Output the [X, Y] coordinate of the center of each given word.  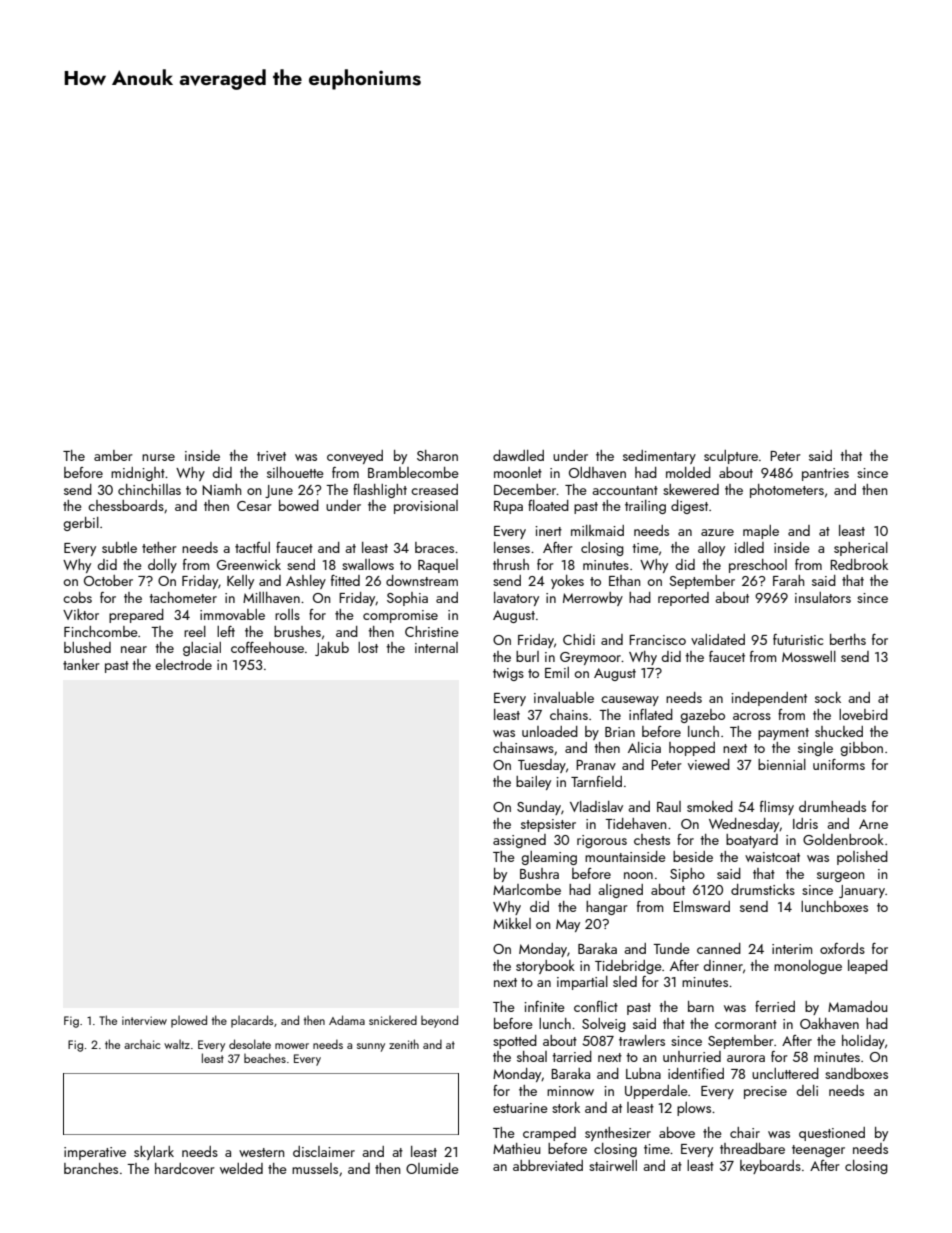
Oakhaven [829, 1023]
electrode [183, 664]
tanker [81, 664]
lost [368, 647]
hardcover [185, 1168]
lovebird [863, 714]
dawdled [518, 455]
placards [252, 1021]
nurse [158, 457]
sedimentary [659, 457]
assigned [519, 841]
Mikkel [512, 923]
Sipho [687, 875]
